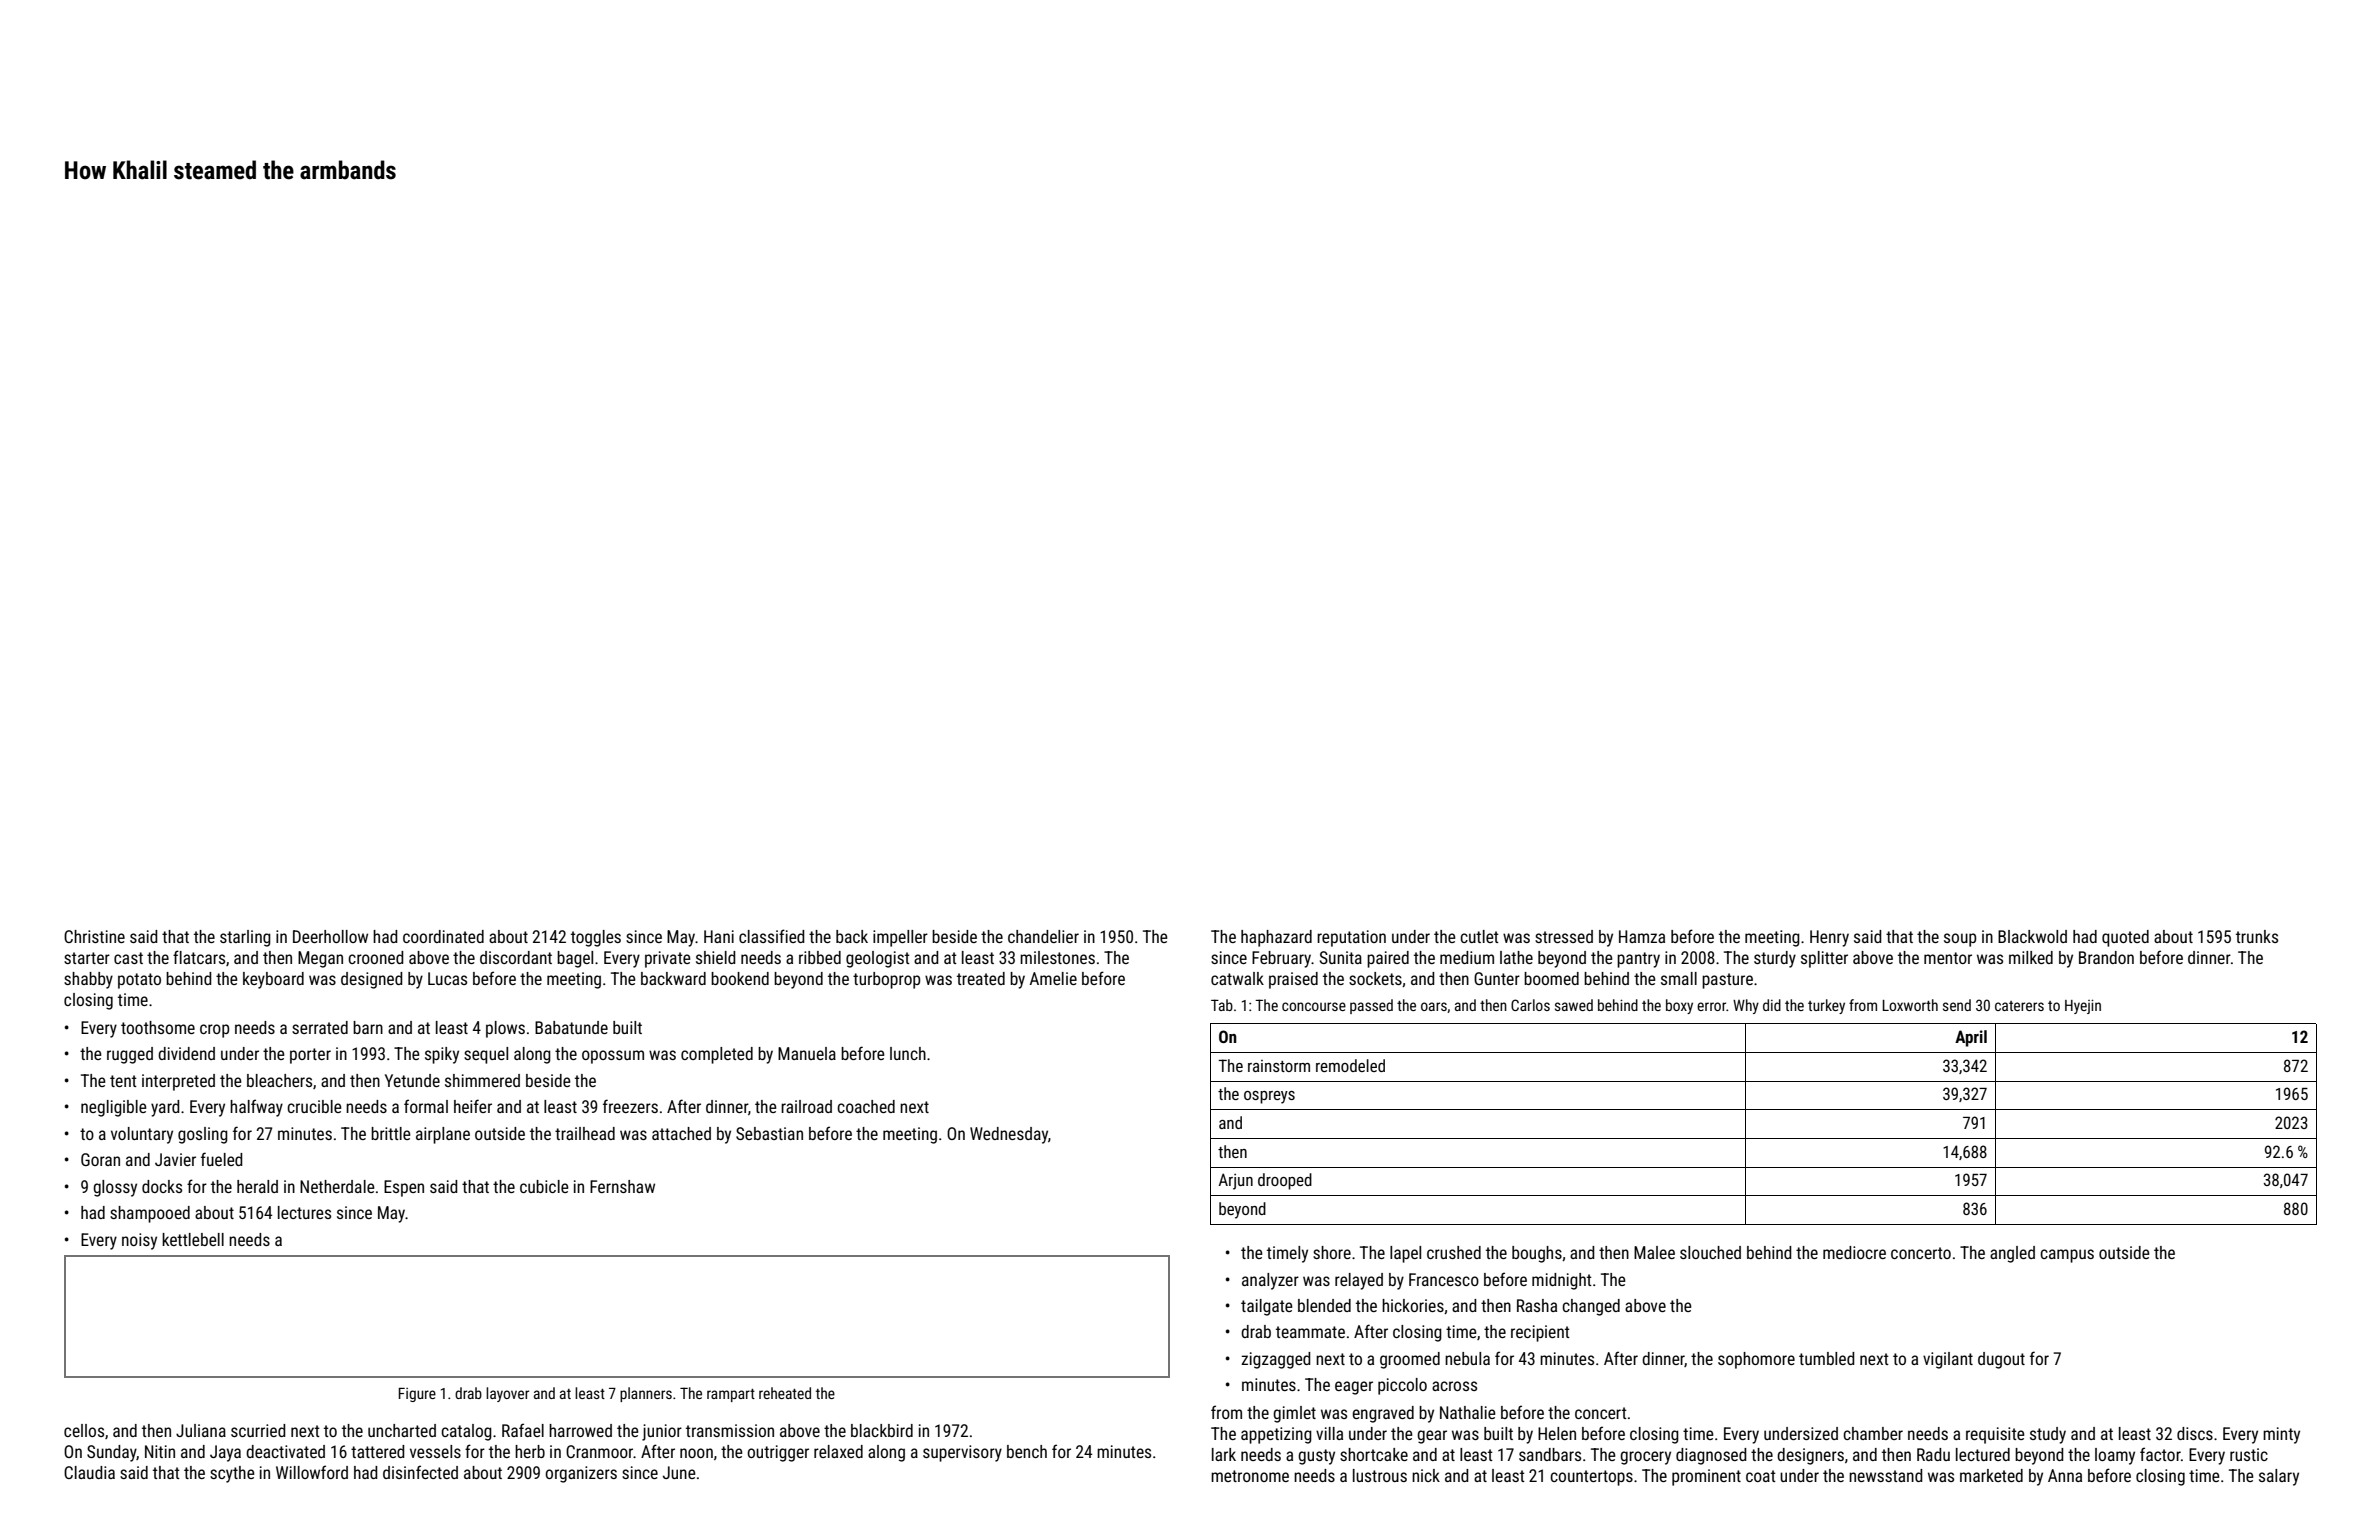  Describe the element at coordinates (585, 1133) in the image. I see `trailhead` at that location.
